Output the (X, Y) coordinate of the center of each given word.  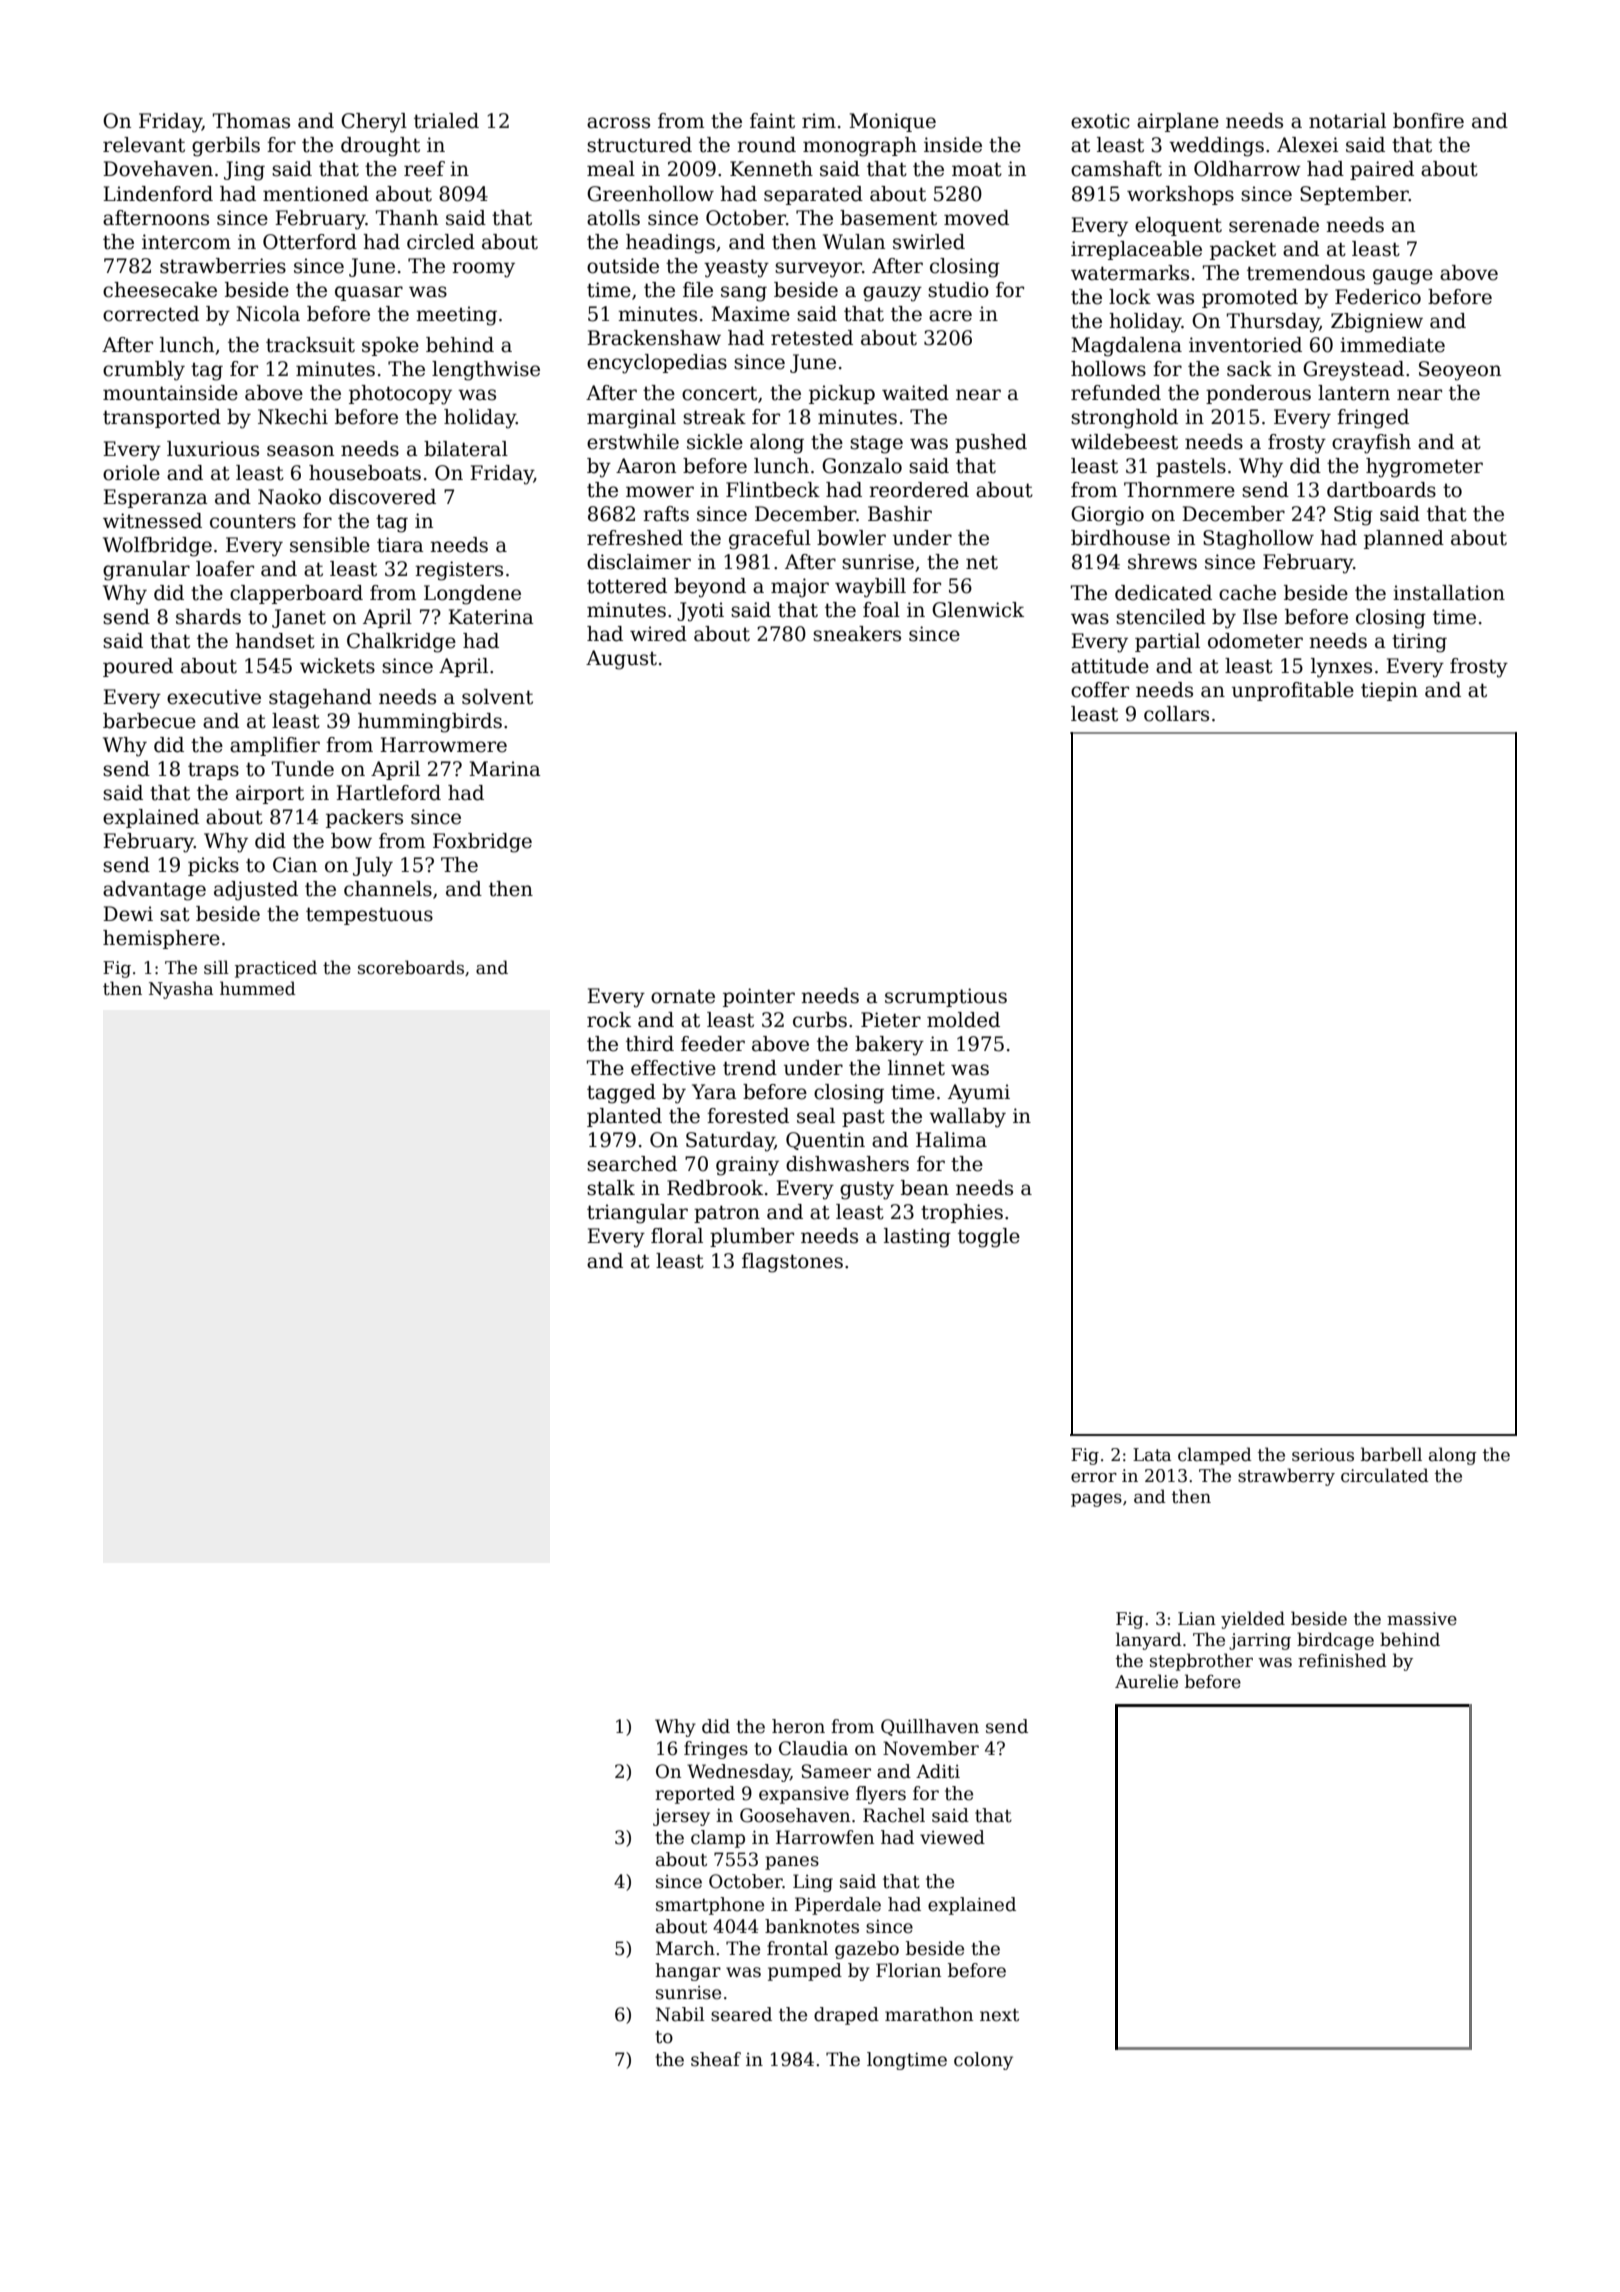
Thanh (407, 218)
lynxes (1341, 668)
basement (888, 218)
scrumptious (946, 997)
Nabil (680, 2014)
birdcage (1335, 1641)
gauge (1403, 277)
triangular (637, 1214)
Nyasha (181, 990)
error (1094, 1478)
